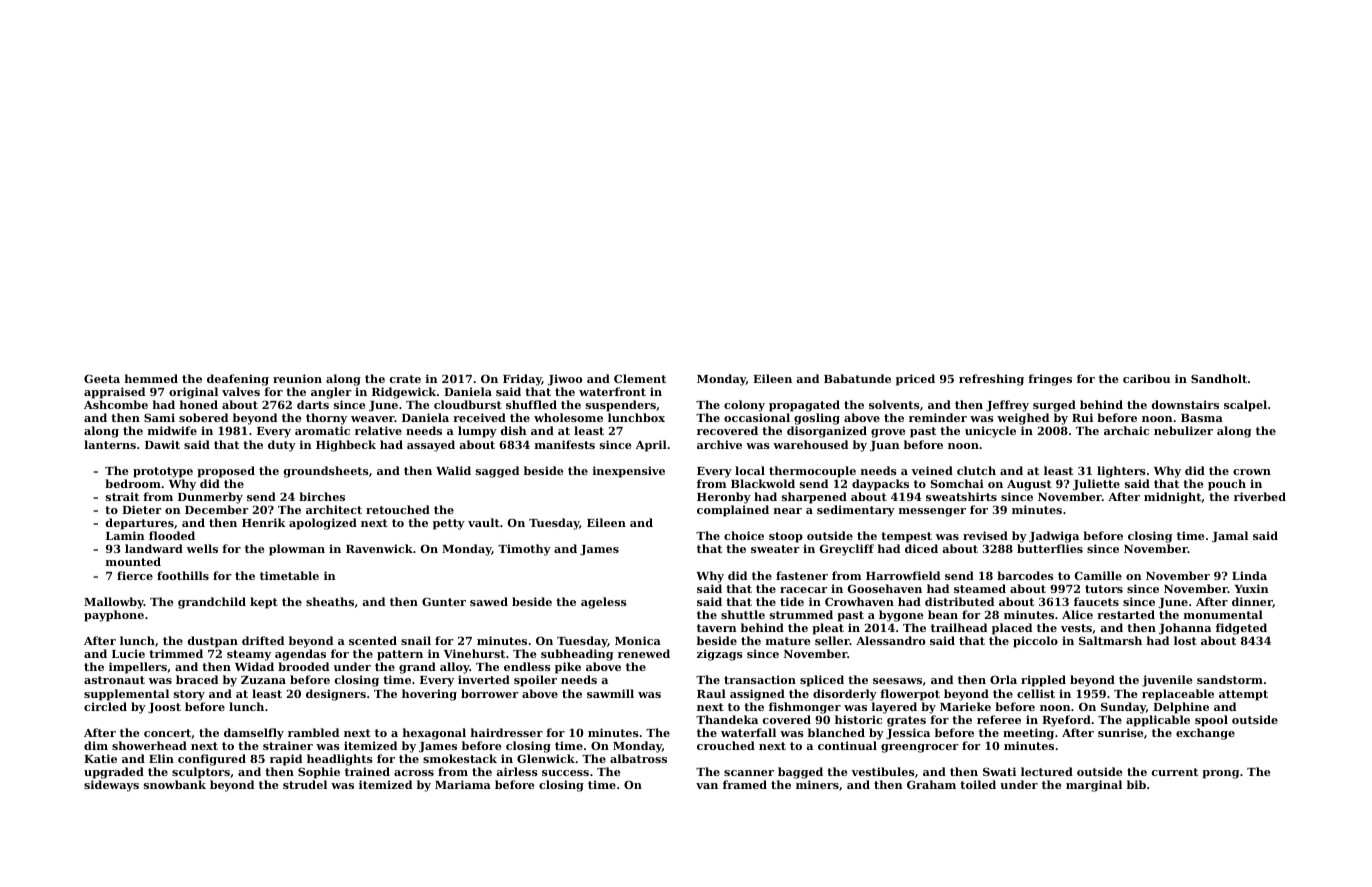 This screenshot has width=1372, height=887. I want to click on Ravenwick, so click(379, 548).
